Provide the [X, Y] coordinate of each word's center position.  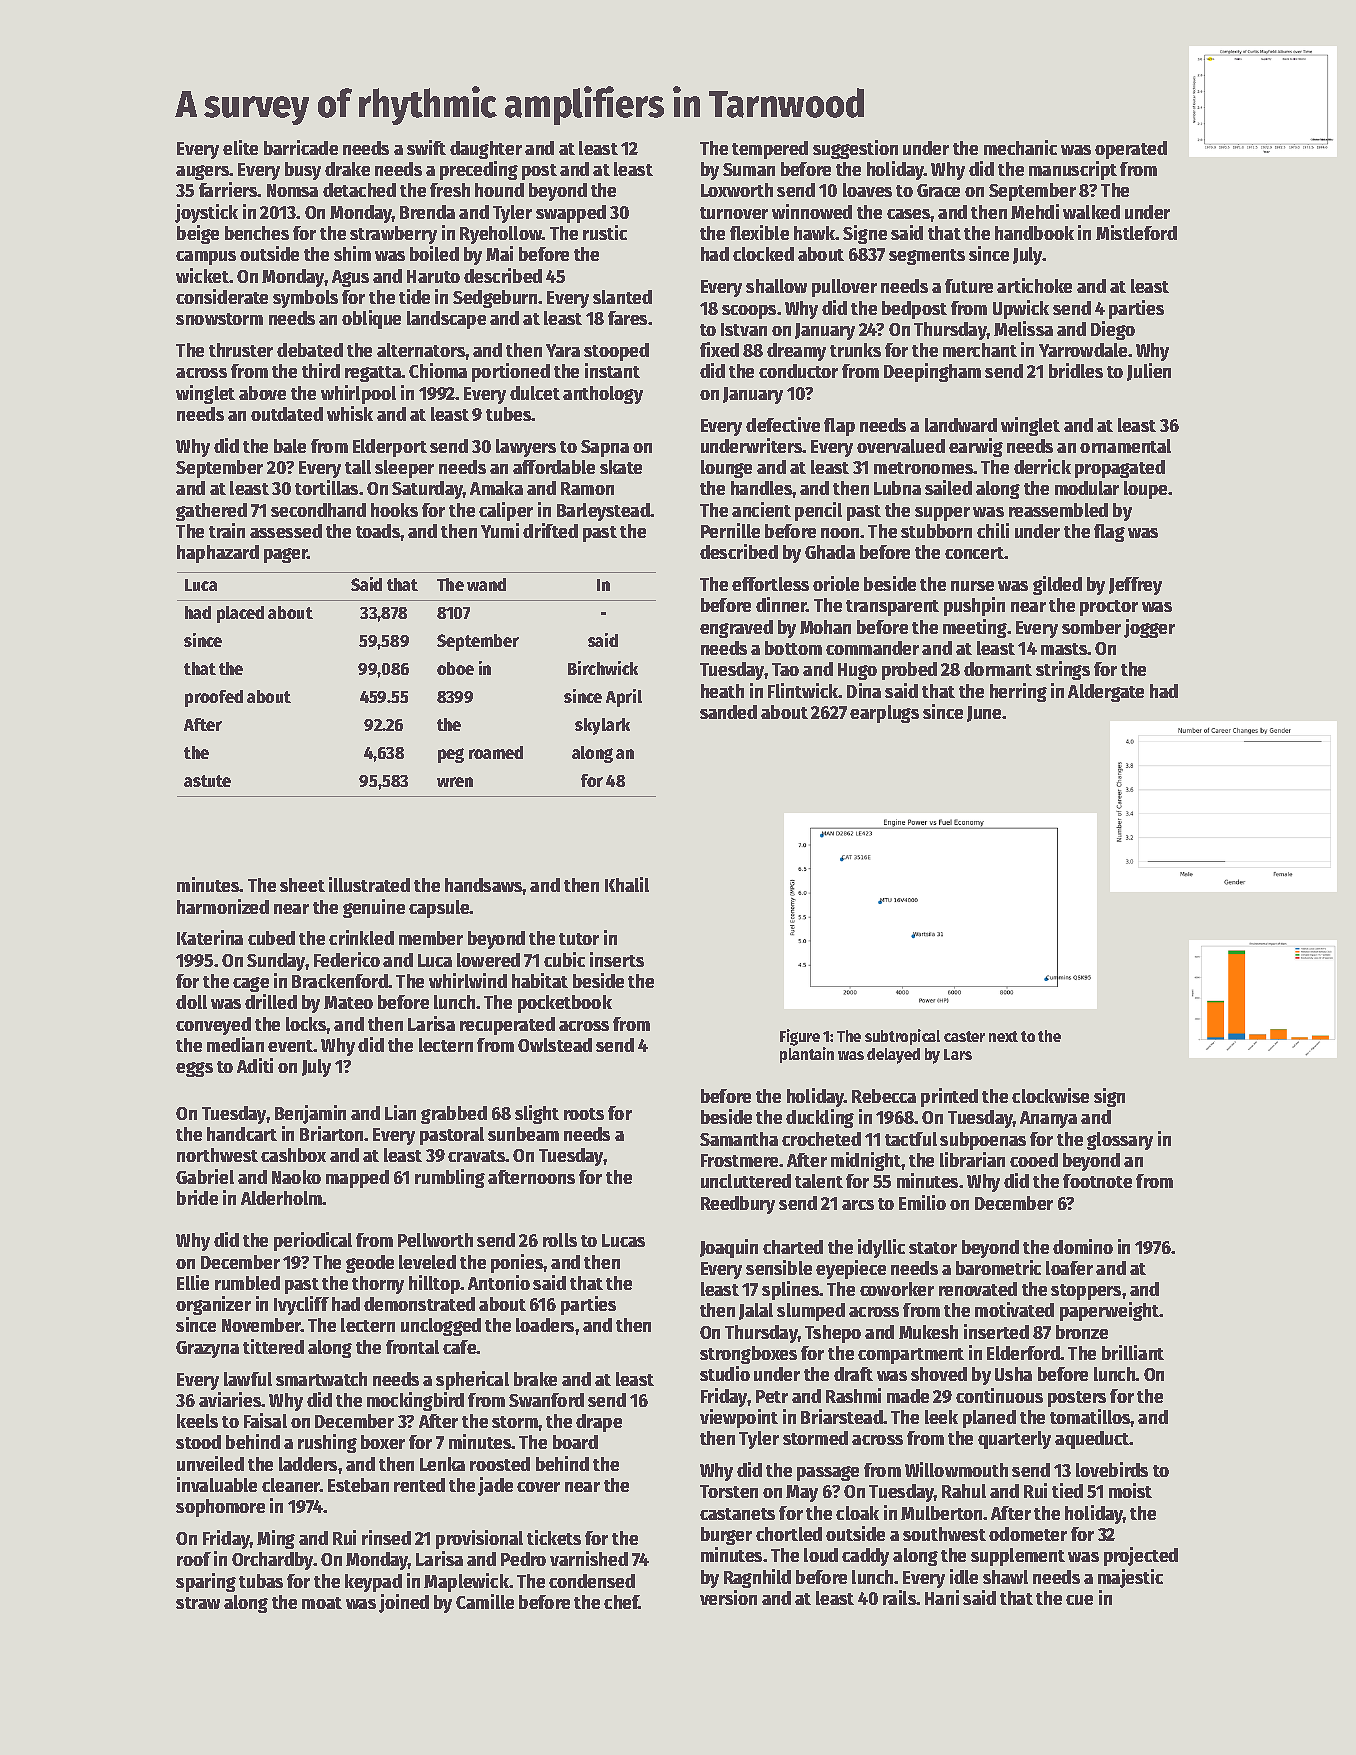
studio [725, 1373]
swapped [571, 214]
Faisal [265, 1420]
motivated [1014, 1309]
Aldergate [1106, 693]
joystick [206, 213]
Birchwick [603, 668]
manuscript [1073, 170]
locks [306, 1024]
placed [240, 614]
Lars [958, 1054]
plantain [807, 1055]
